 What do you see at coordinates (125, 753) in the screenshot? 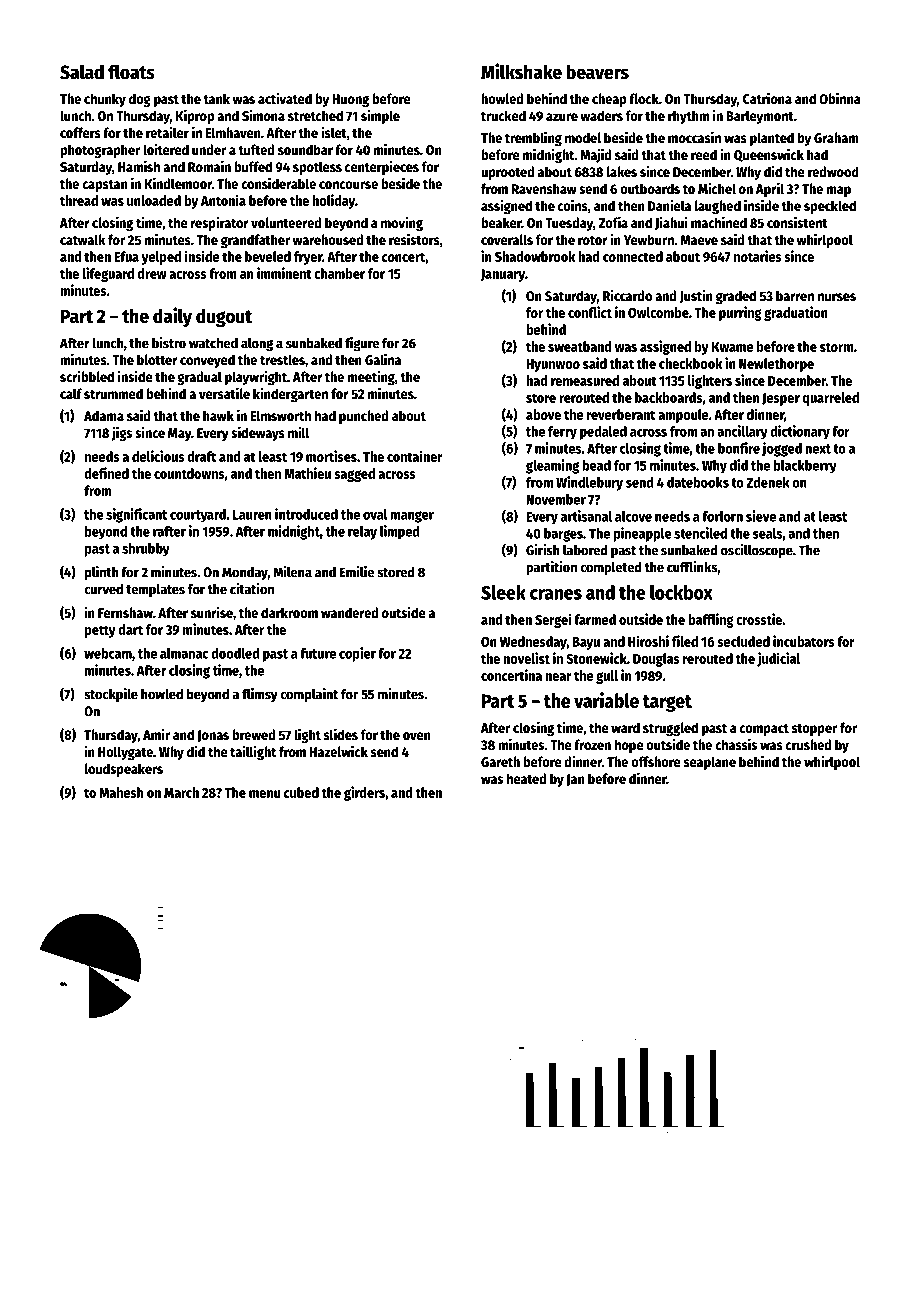
I see `Hollygate` at bounding box center [125, 753].
